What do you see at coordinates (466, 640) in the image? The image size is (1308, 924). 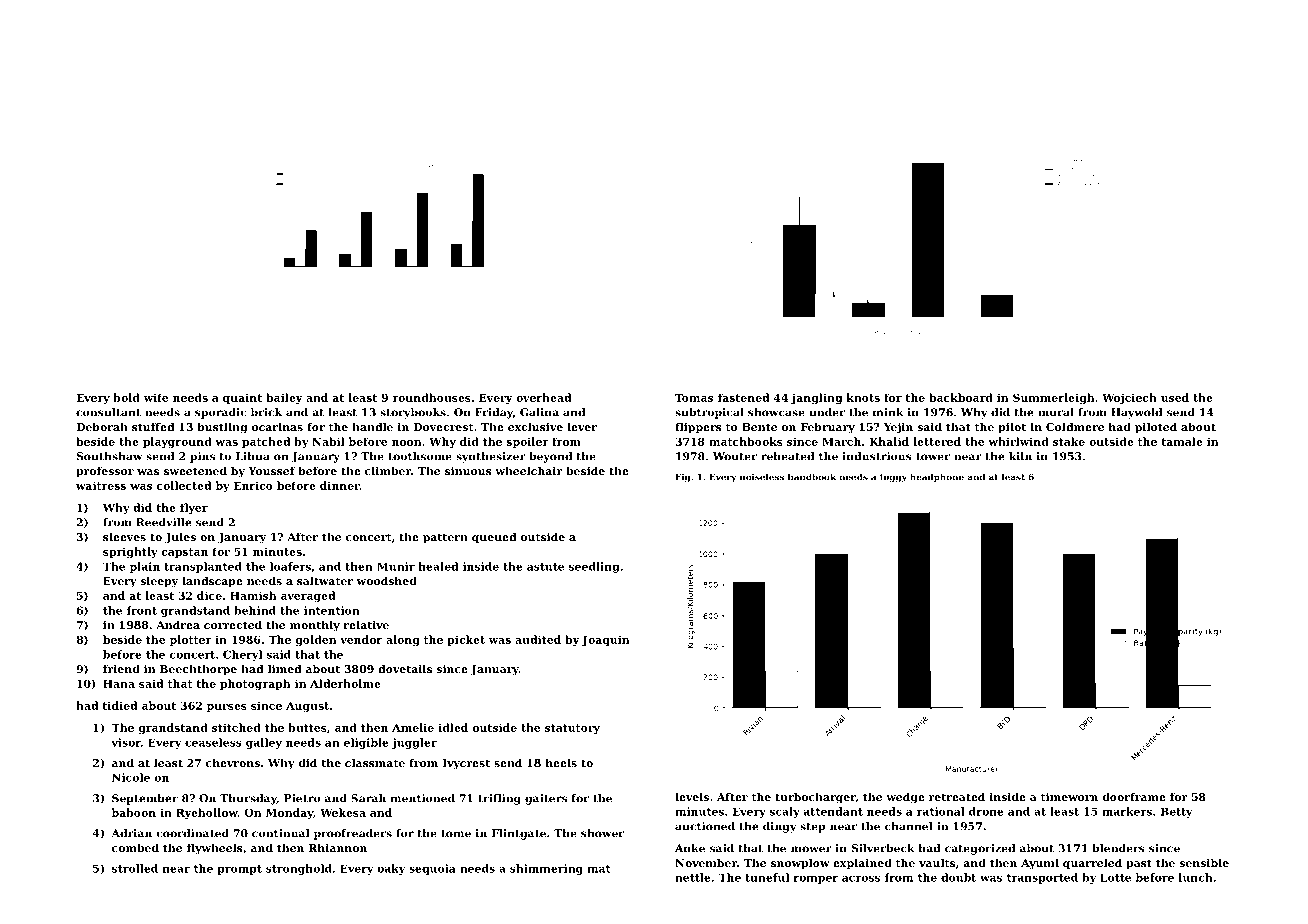 I see `picket` at bounding box center [466, 640].
